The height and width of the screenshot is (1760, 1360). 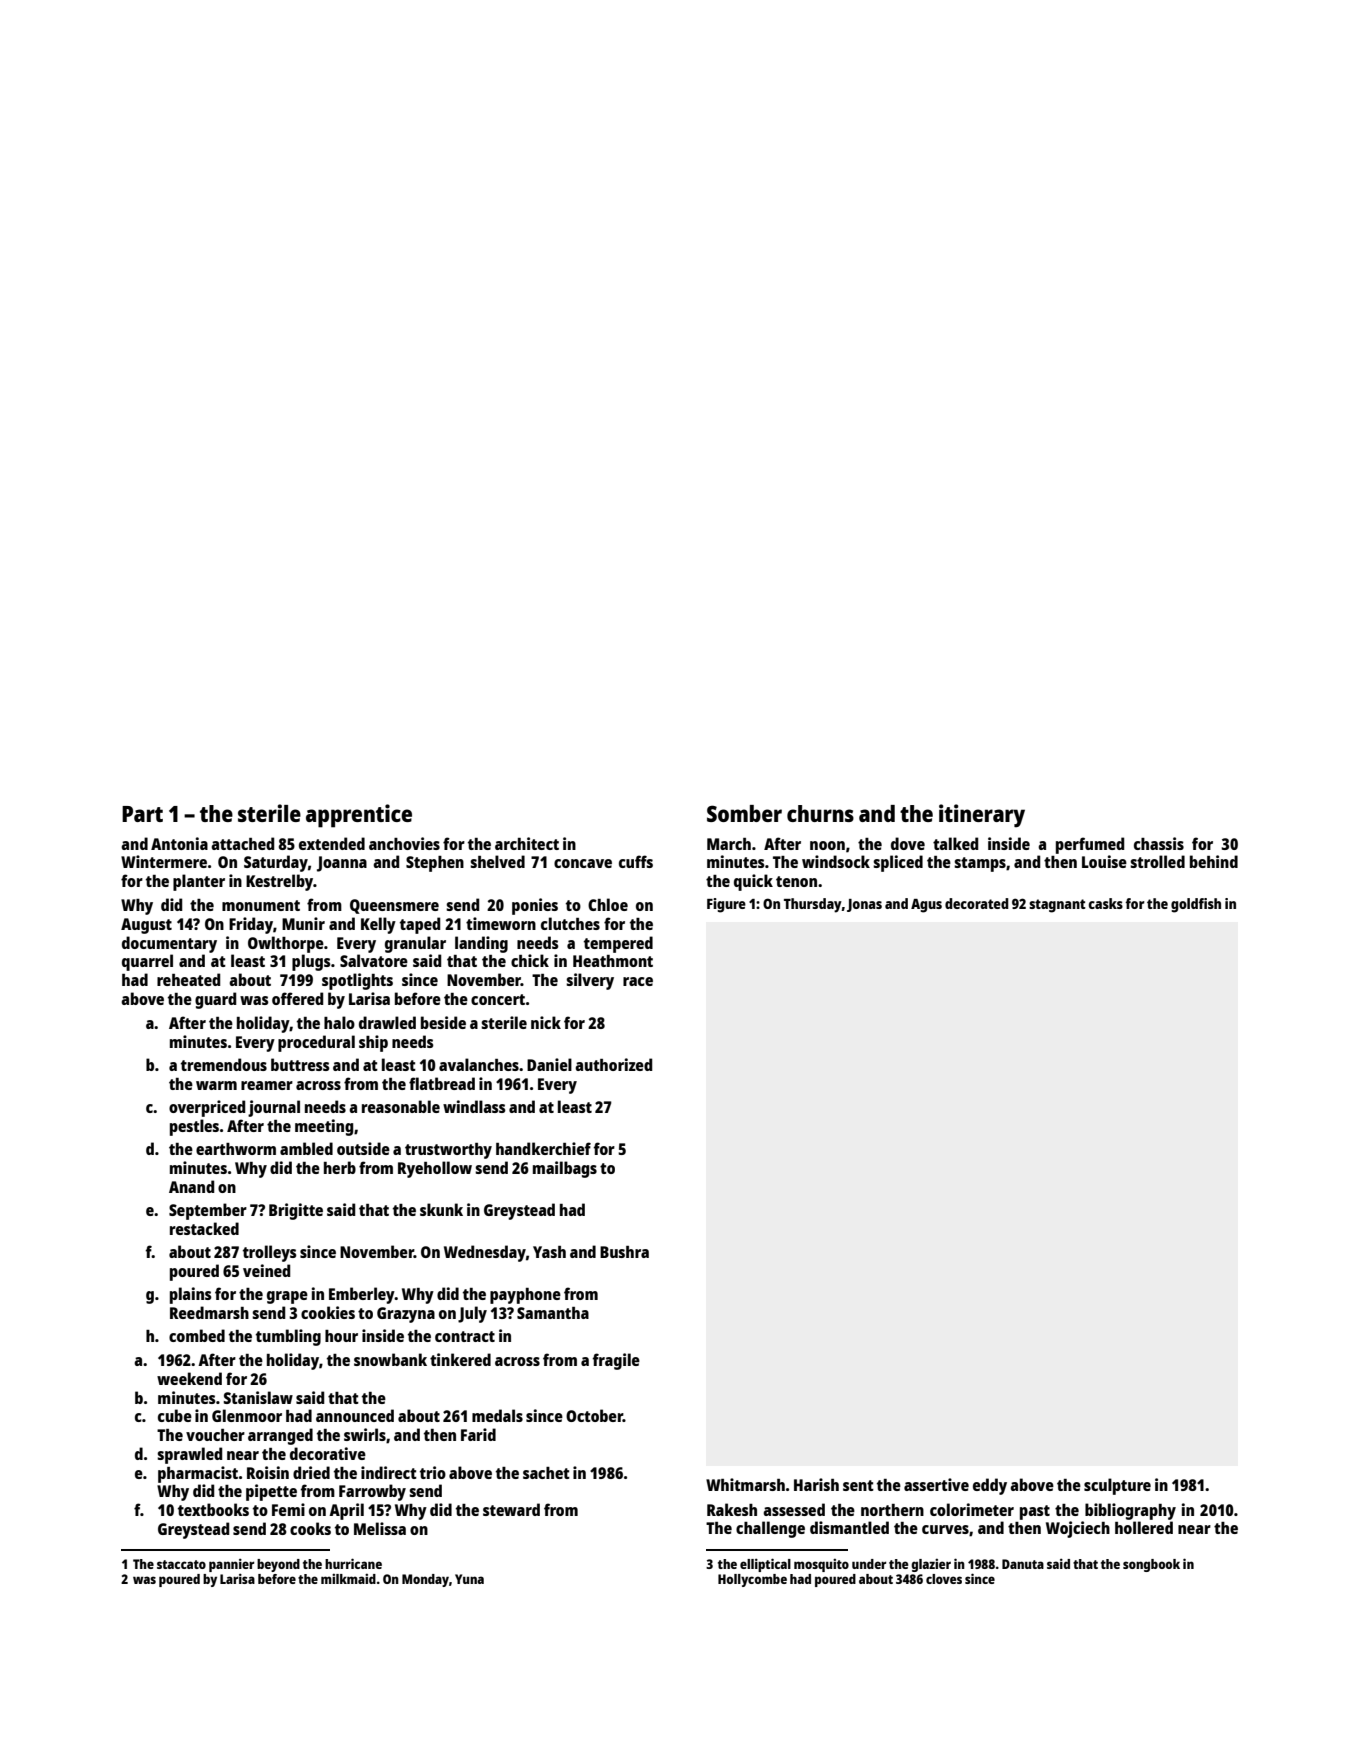 What do you see at coordinates (1117, 1486) in the screenshot?
I see `sculpture` at bounding box center [1117, 1486].
